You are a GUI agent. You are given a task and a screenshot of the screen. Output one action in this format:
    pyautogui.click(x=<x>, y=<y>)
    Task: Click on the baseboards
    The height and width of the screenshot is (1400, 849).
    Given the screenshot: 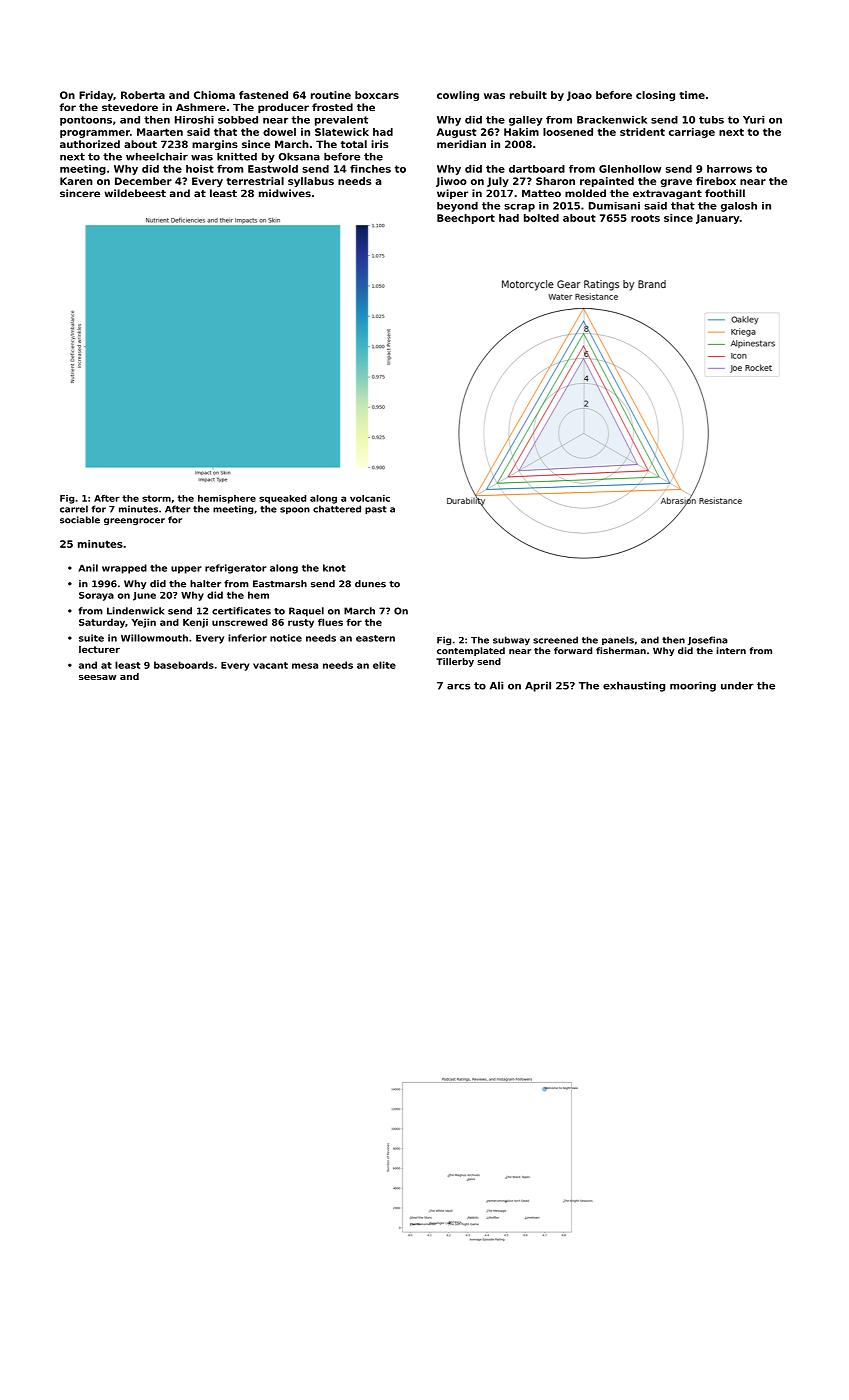 What is the action you would take?
    pyautogui.click(x=184, y=665)
